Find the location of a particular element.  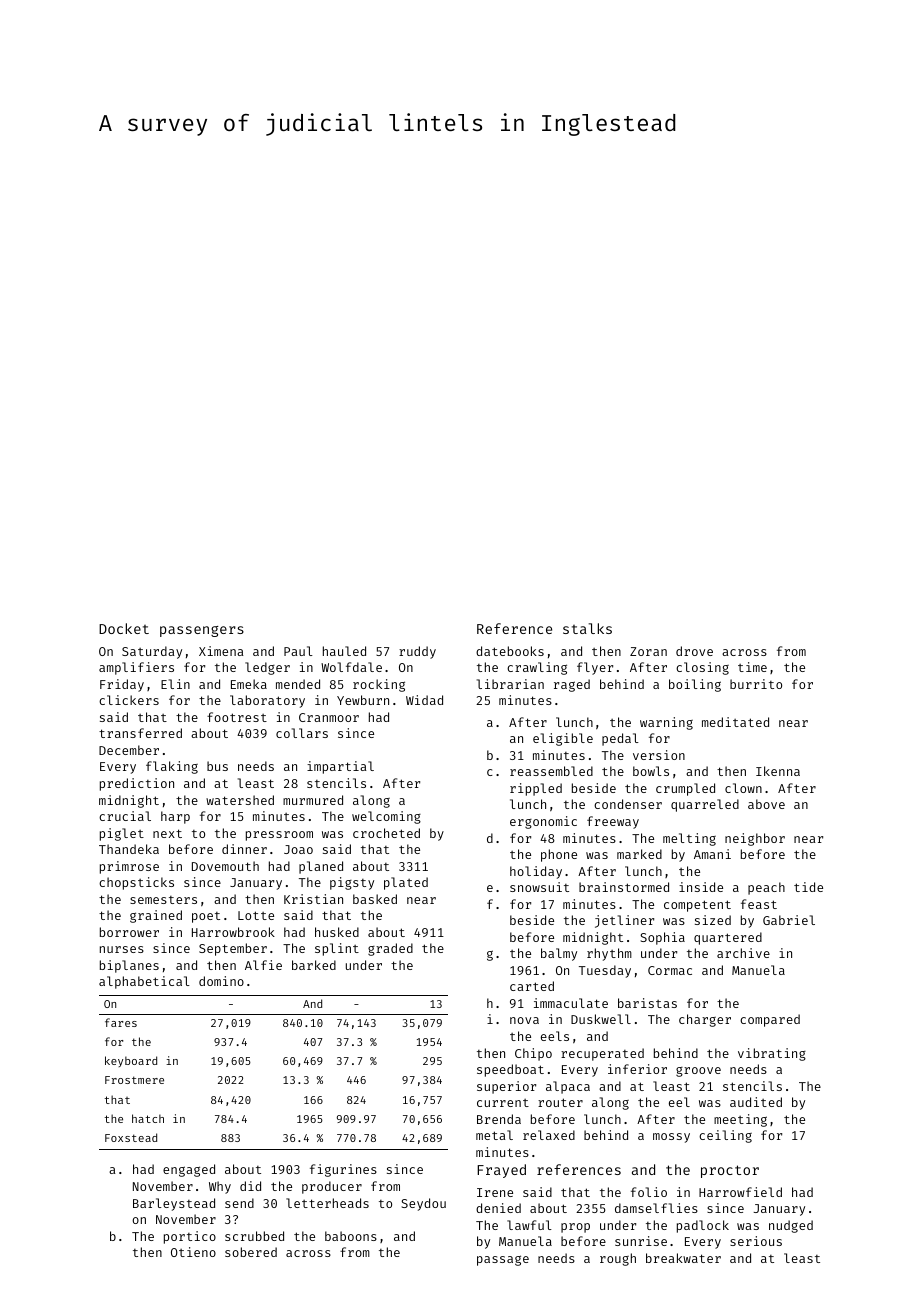

engaged is located at coordinates (189, 1170).
